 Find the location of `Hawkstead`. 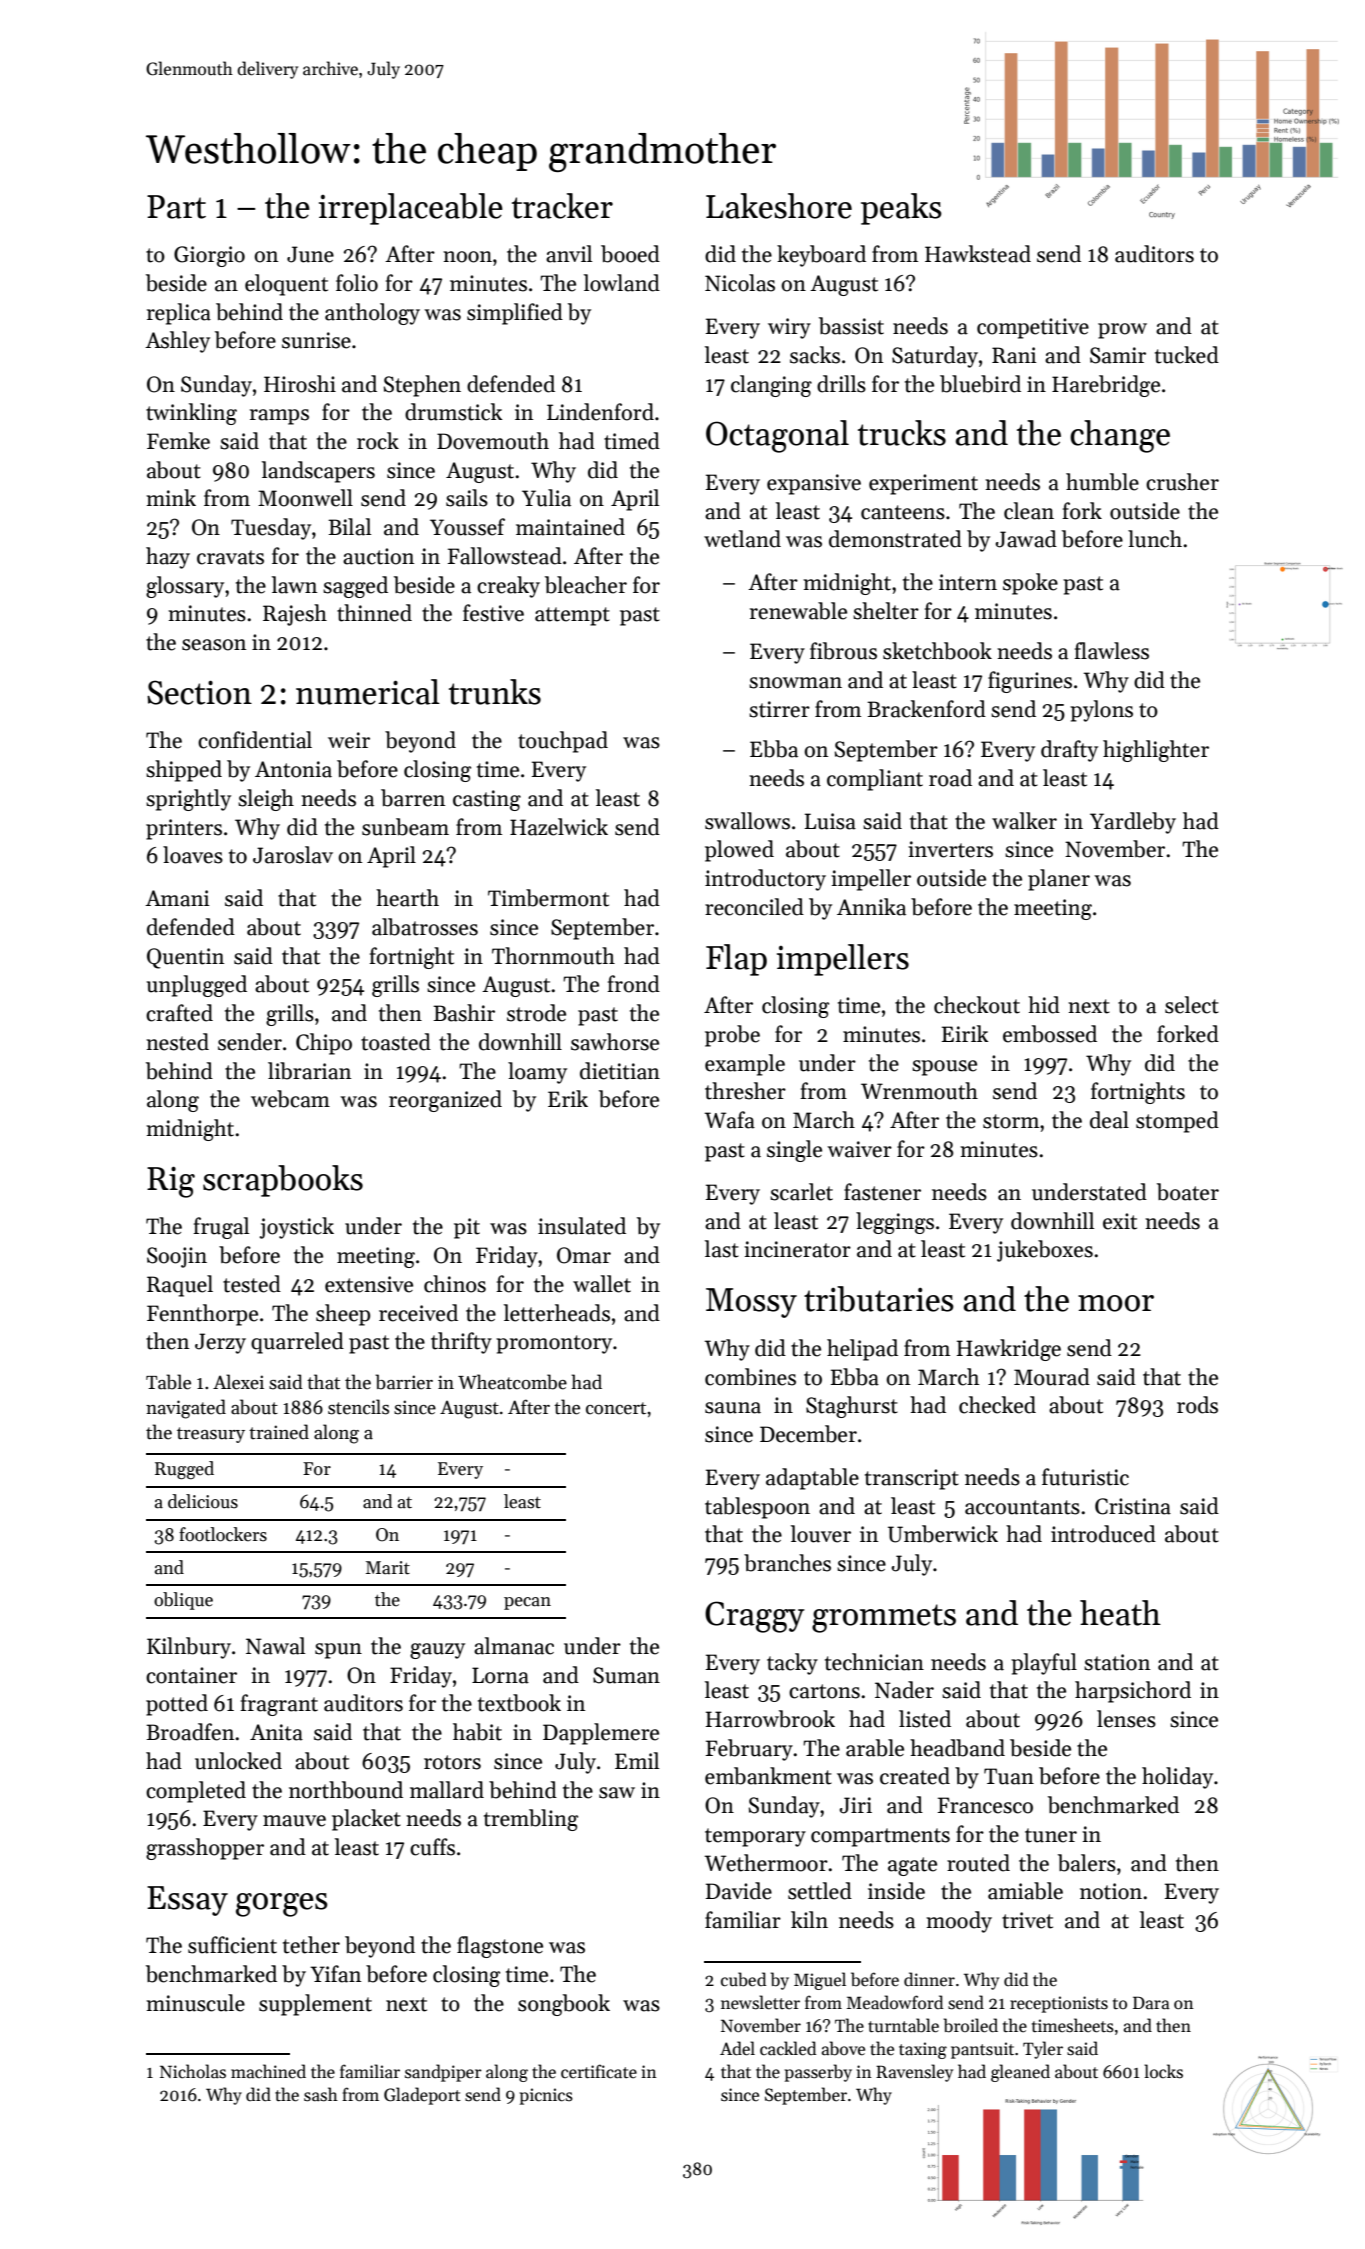

Hawkstead is located at coordinates (978, 254).
